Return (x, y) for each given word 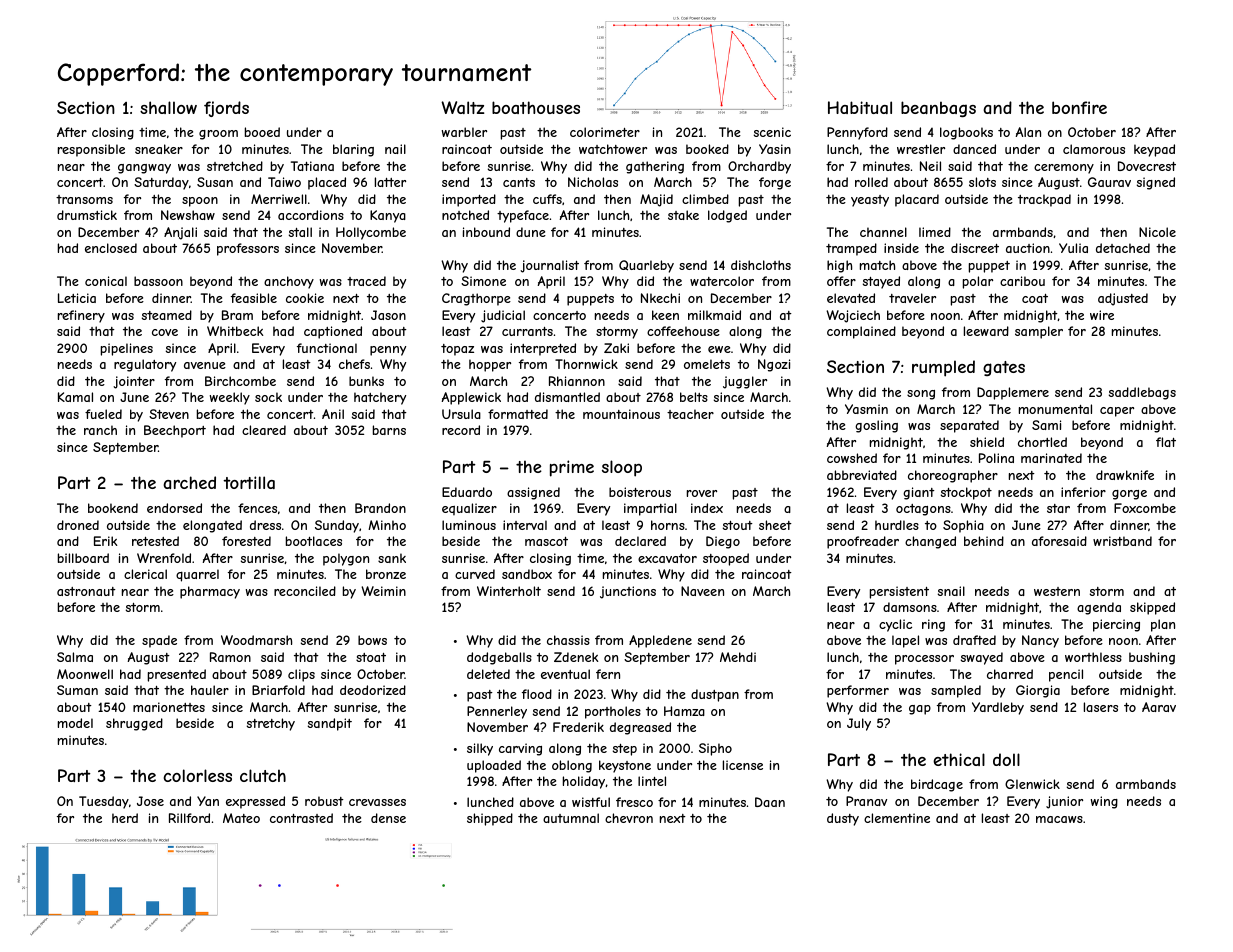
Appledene (660, 641)
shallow (168, 107)
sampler (1039, 332)
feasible (254, 298)
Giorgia (1038, 691)
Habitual (860, 107)
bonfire (1079, 107)
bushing (1152, 658)
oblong (572, 766)
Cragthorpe (476, 299)
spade (159, 641)
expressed (255, 802)
